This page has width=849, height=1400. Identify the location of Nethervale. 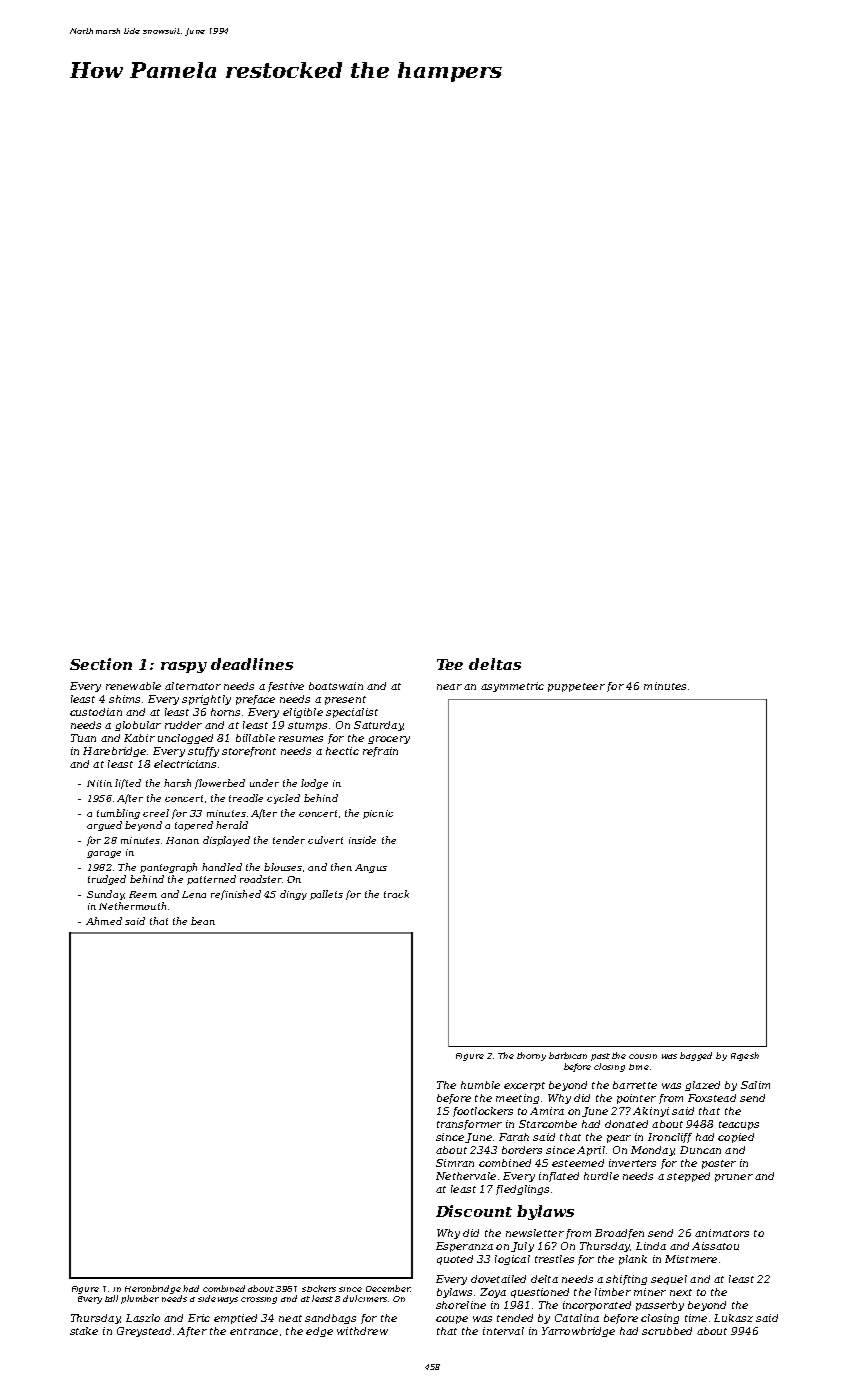
(466, 1176).
